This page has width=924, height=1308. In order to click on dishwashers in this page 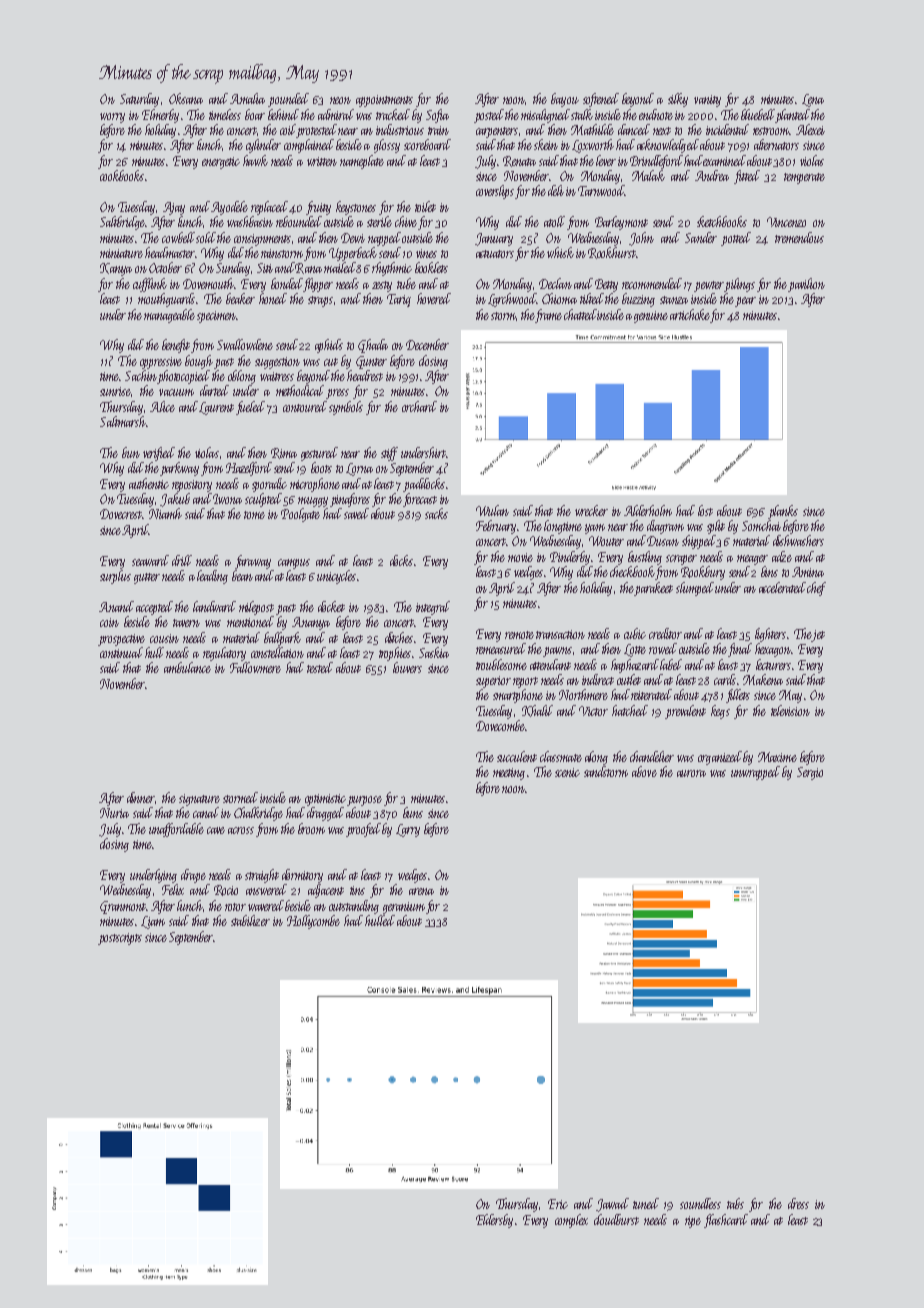, I will do `click(798, 540)`.
